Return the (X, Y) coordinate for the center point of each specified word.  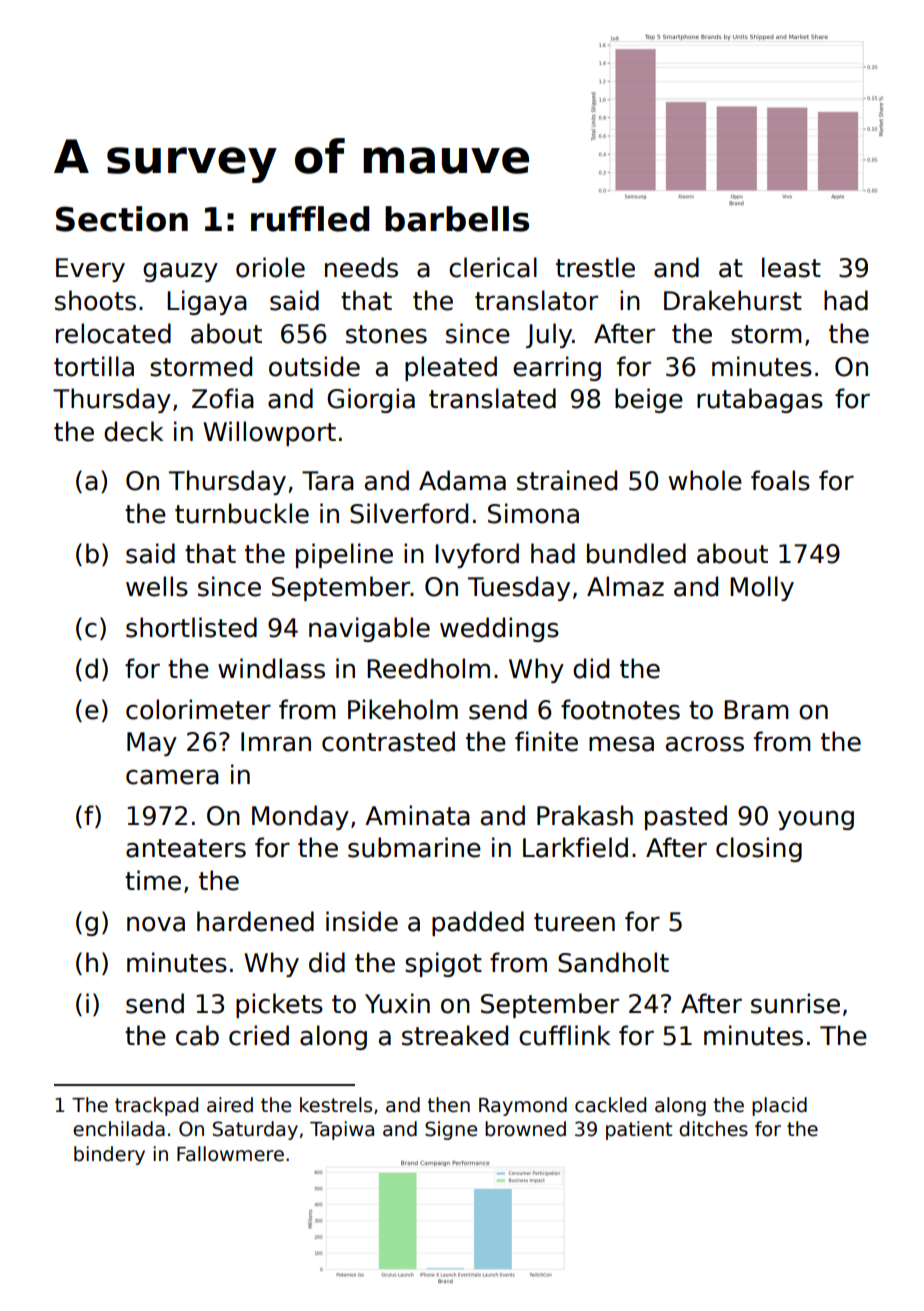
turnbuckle (242, 513)
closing (759, 849)
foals (780, 480)
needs (361, 267)
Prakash (585, 815)
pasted (686, 817)
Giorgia (371, 400)
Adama (462, 480)
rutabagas (760, 400)
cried (259, 1035)
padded (478, 923)
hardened (255, 921)
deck (133, 431)
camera (172, 777)
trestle (595, 267)
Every (90, 270)
